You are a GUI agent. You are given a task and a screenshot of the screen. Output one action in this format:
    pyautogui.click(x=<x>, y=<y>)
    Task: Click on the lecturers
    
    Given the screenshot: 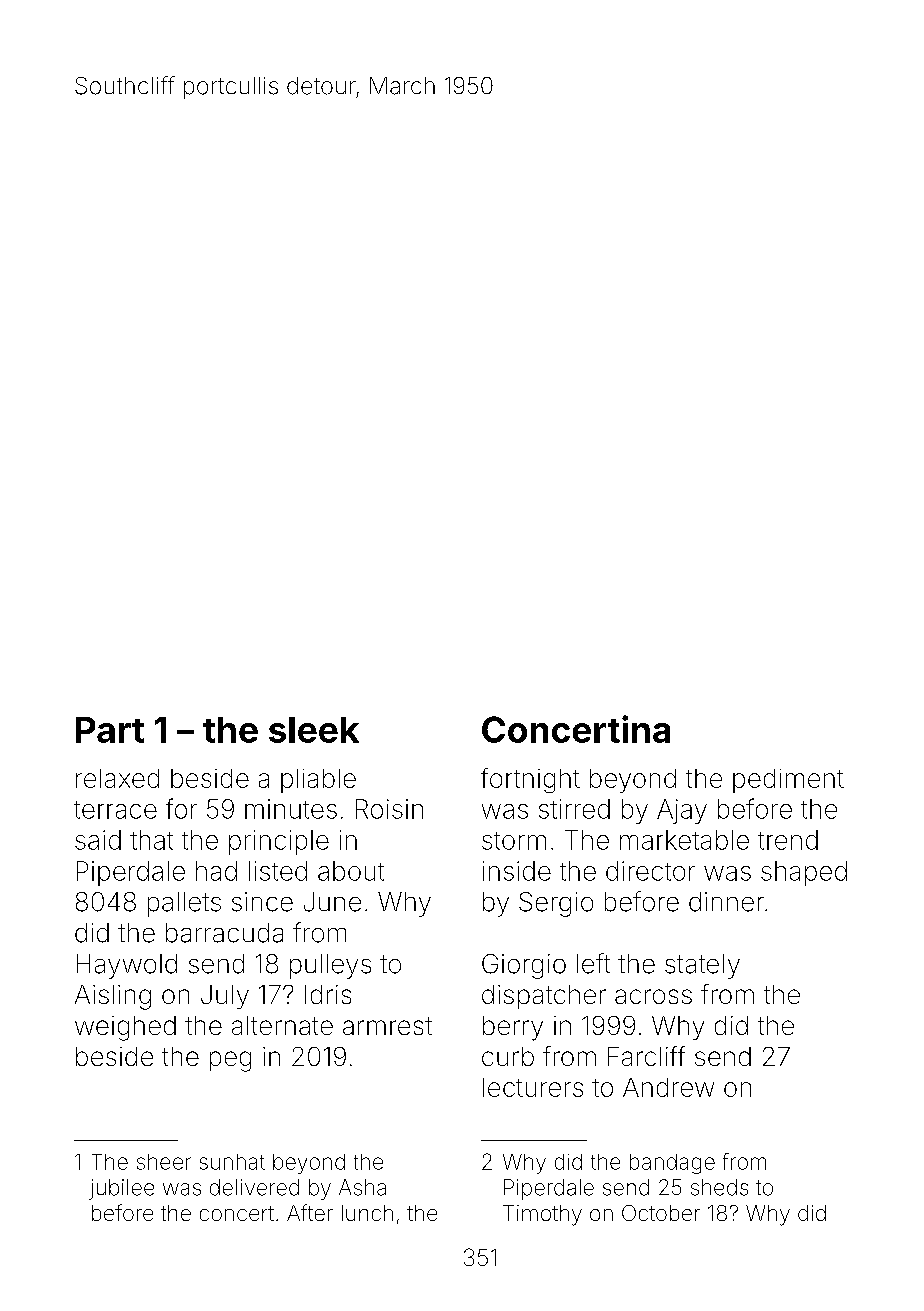 What is the action you would take?
    pyautogui.click(x=533, y=1087)
